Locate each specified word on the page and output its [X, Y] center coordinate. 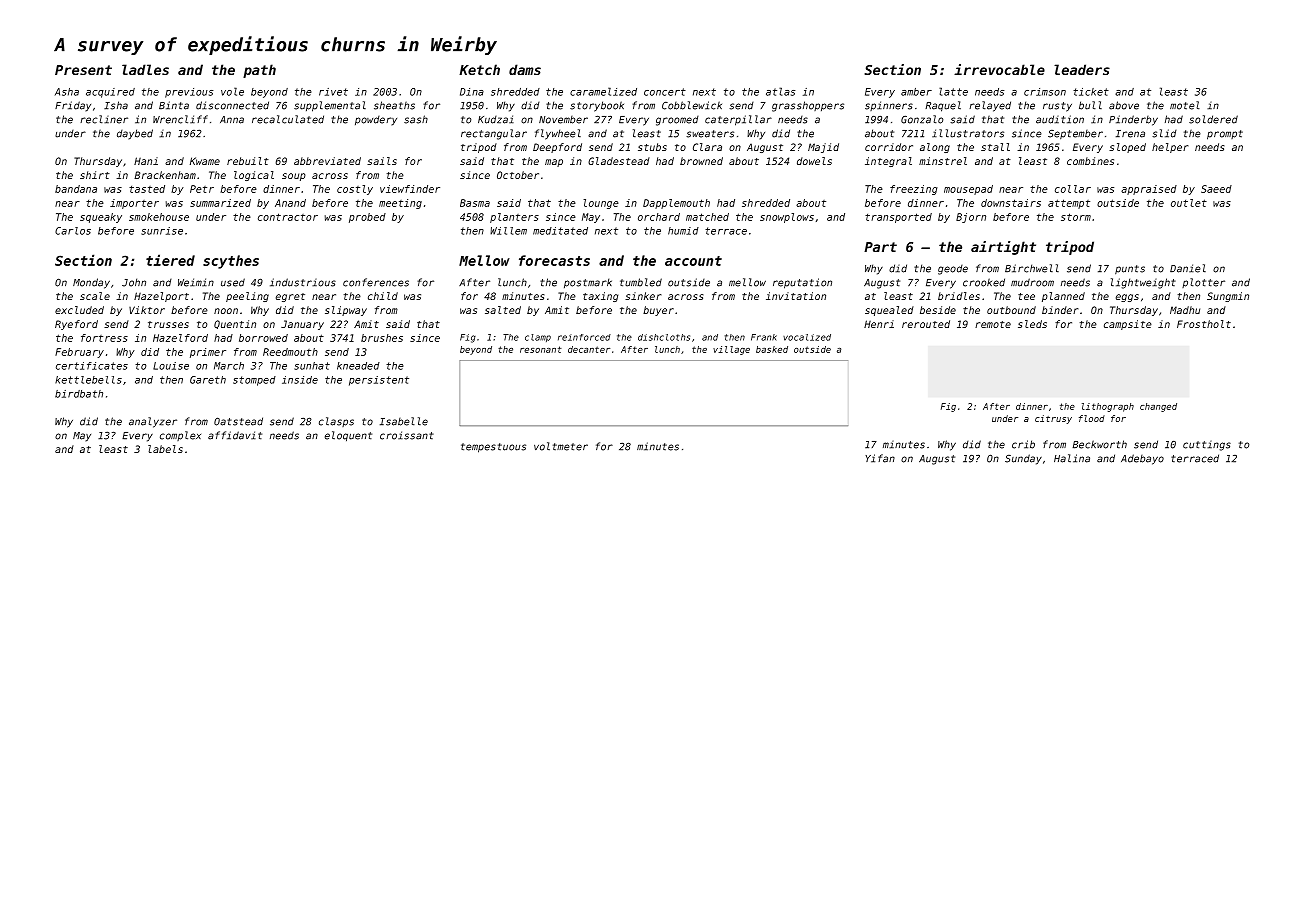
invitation [796, 296]
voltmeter [561, 446]
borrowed [263, 338]
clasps [336, 422]
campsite [1128, 325]
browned [701, 161]
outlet [1189, 203]
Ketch [479, 69]
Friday [73, 106]
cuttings [1207, 446]
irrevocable [999, 69]
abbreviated [327, 161]
